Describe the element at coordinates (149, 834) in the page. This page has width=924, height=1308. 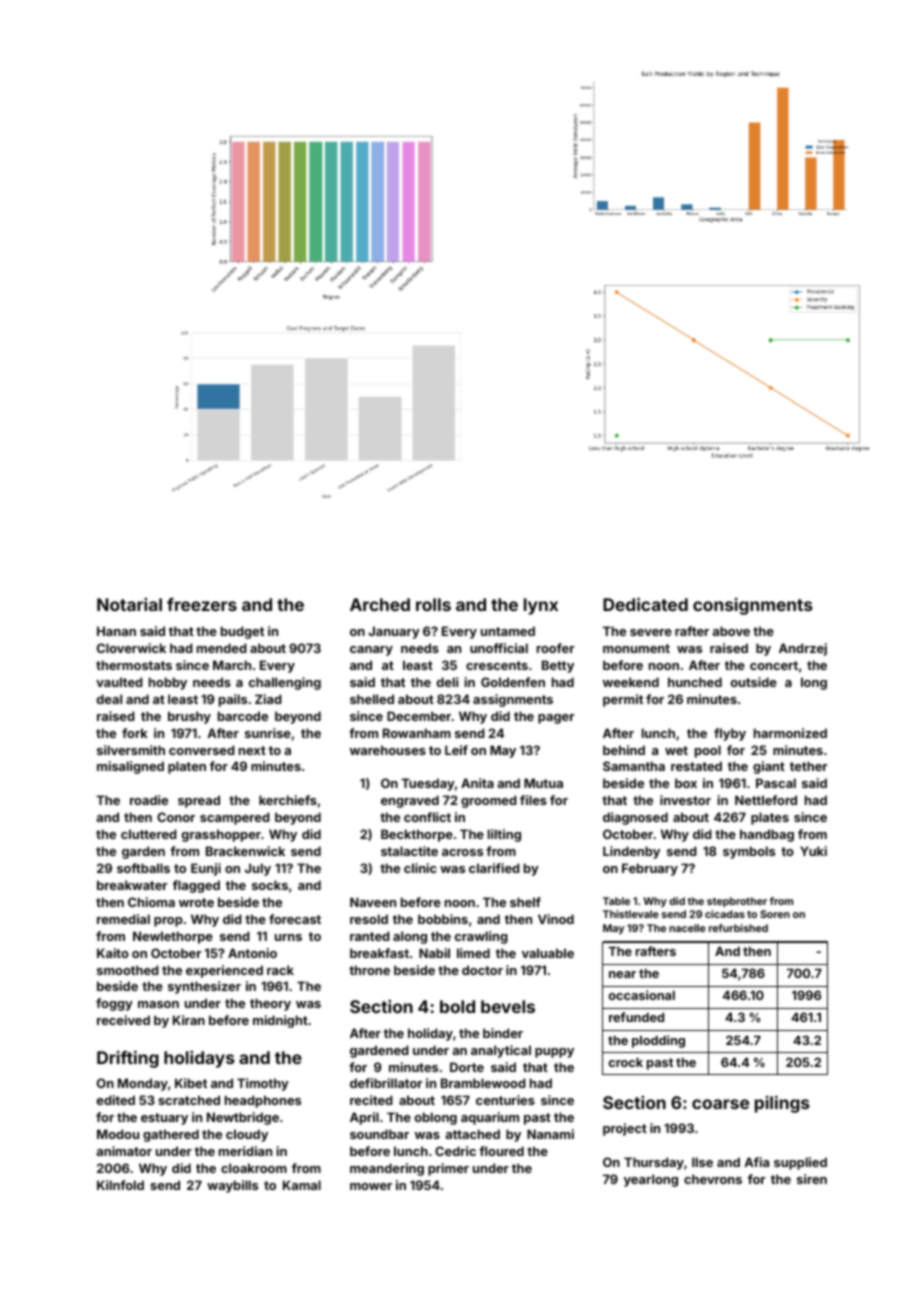
I see `cluttered` at that location.
